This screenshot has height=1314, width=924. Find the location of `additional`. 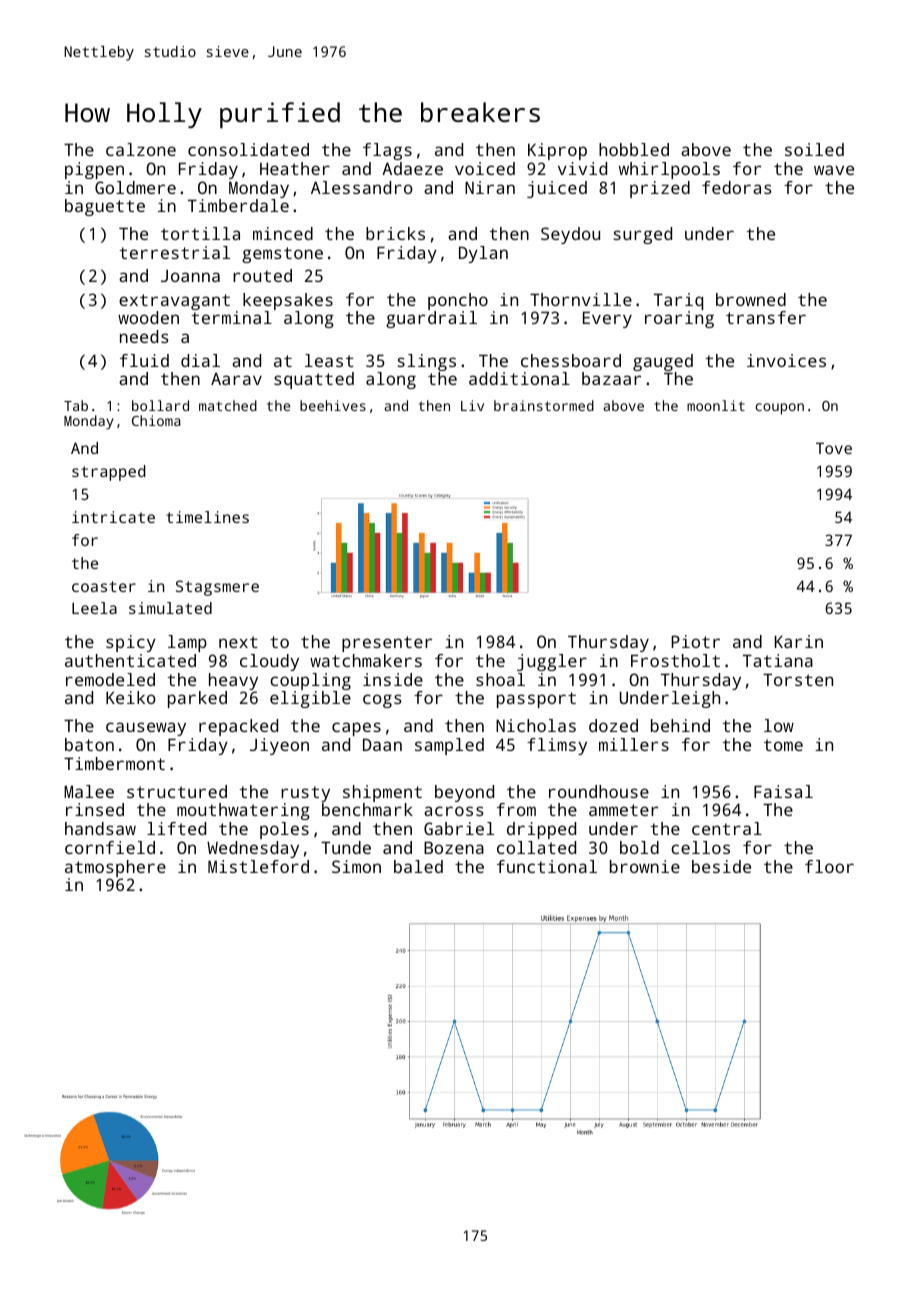

additional is located at coordinates (519, 378).
